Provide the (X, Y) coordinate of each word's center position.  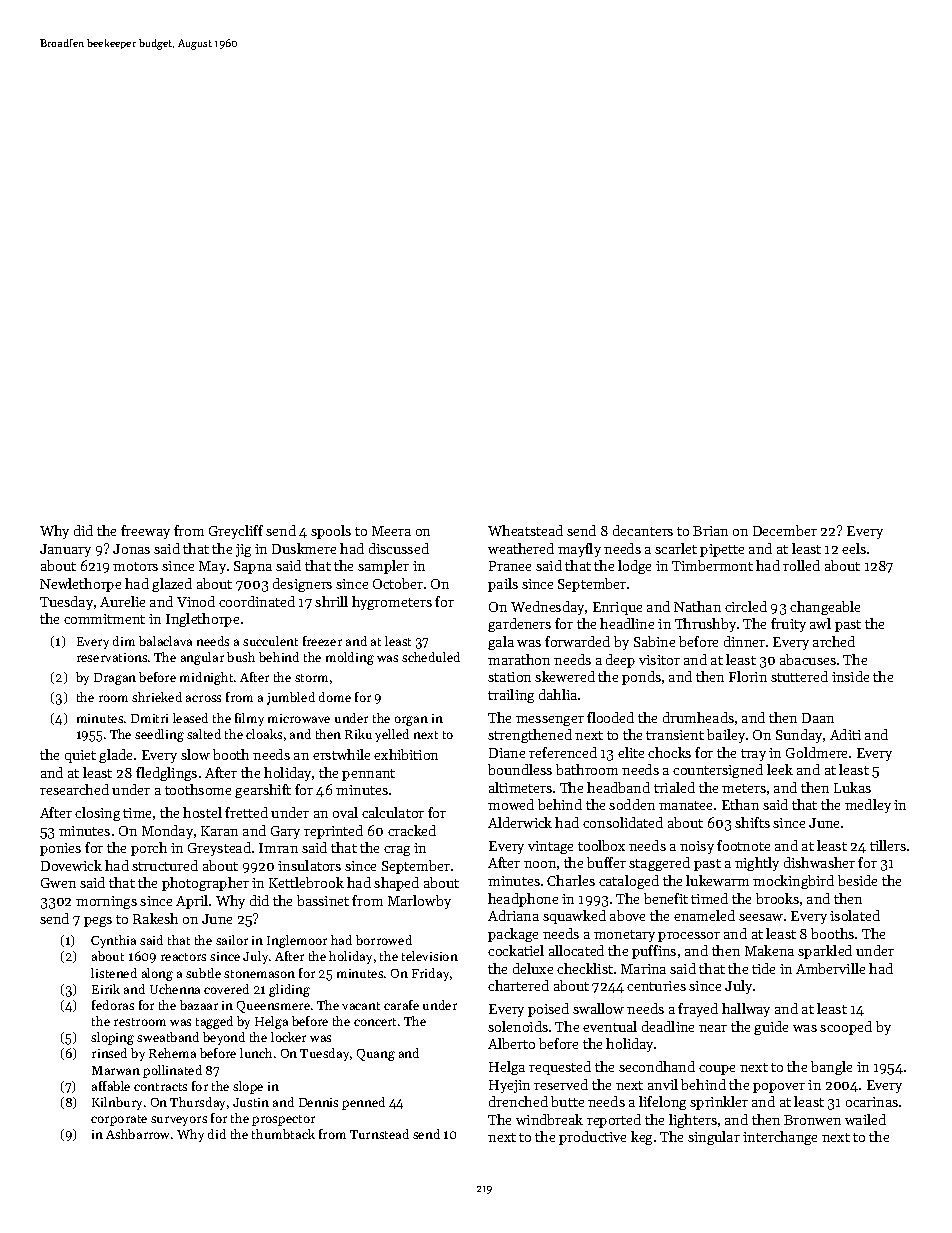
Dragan (115, 679)
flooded (610, 717)
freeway (145, 532)
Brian (710, 531)
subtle (203, 973)
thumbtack (283, 1134)
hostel (202, 812)
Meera (391, 531)
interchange (780, 1138)
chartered (518, 985)
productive (592, 1138)
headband (618, 787)
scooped (846, 1028)
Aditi (845, 734)
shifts (752, 822)
